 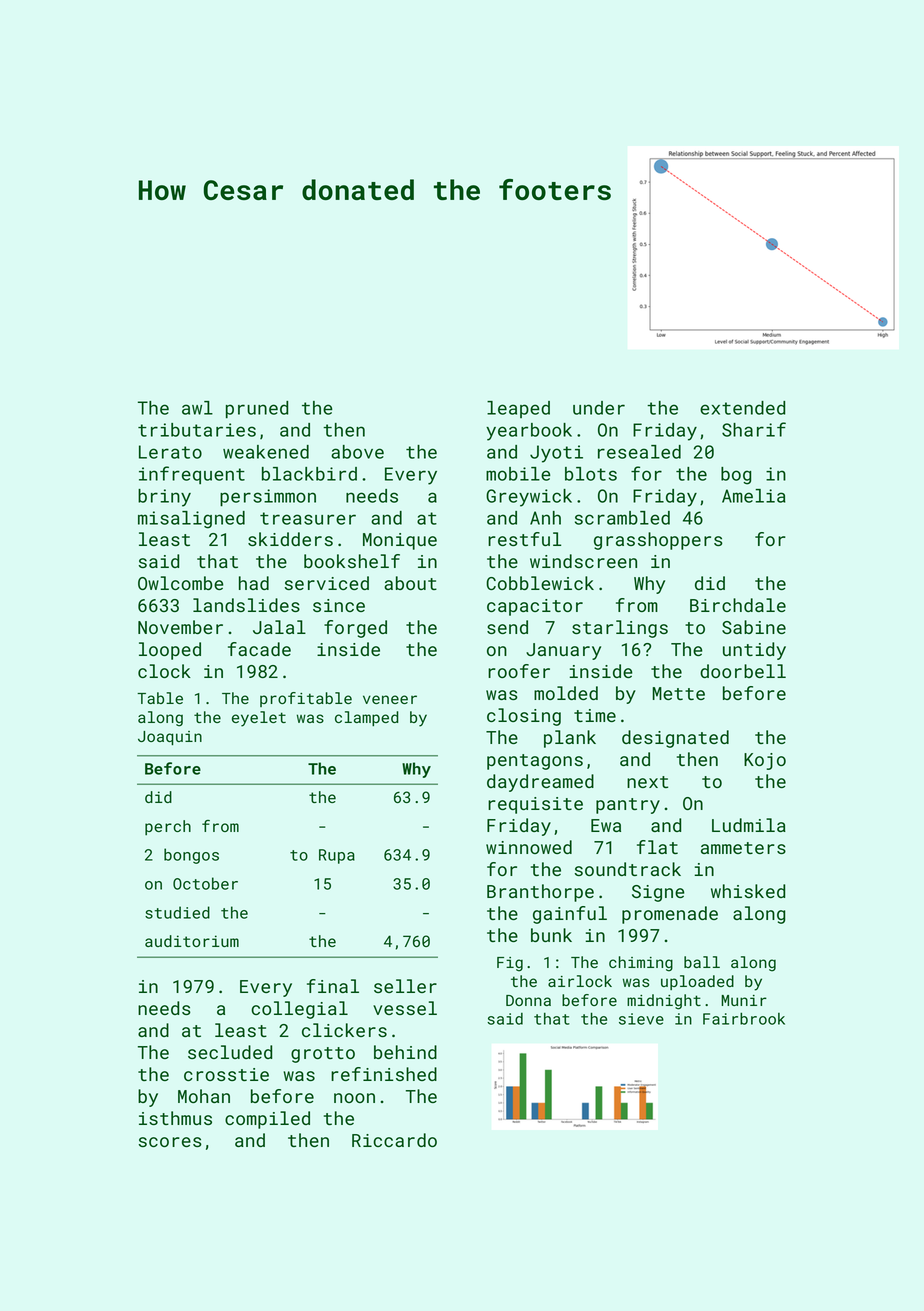 I want to click on mobile, so click(x=518, y=474).
